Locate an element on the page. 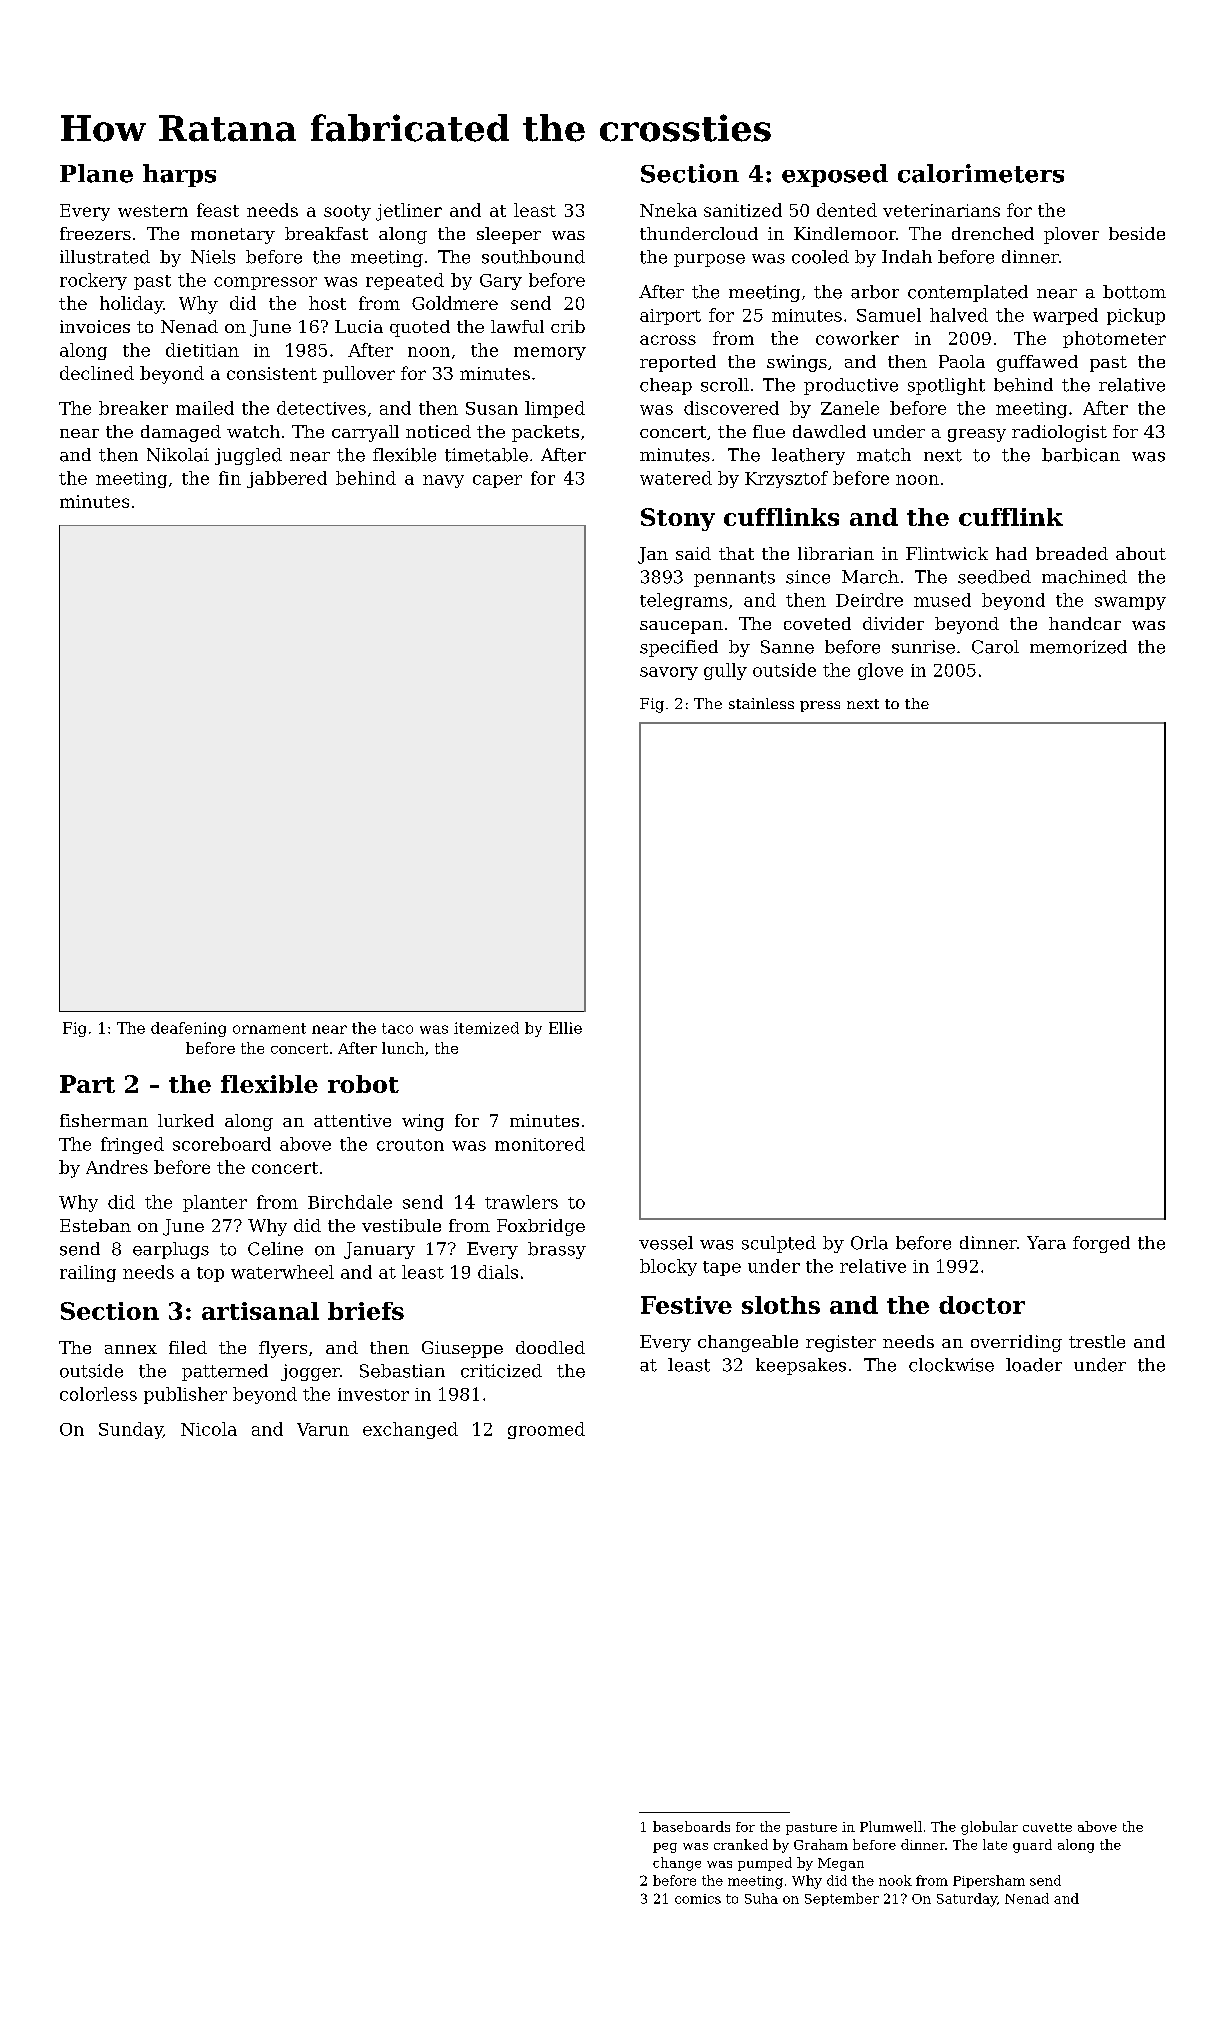 The image size is (1225, 2017). comics is located at coordinates (698, 1899).
